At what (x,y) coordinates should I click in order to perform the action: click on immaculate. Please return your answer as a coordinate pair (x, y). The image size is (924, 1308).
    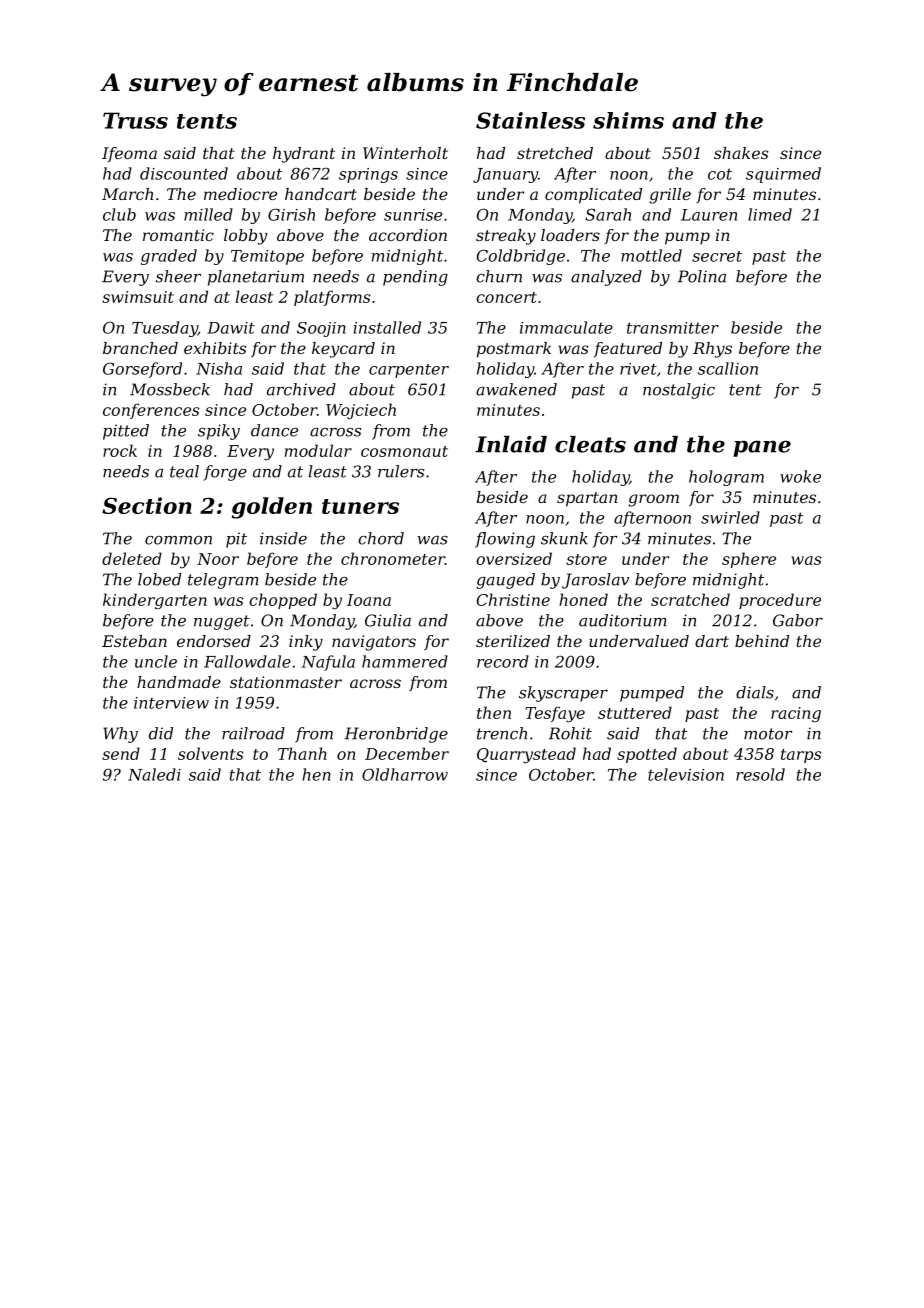
    Looking at the image, I should click on (566, 327).
